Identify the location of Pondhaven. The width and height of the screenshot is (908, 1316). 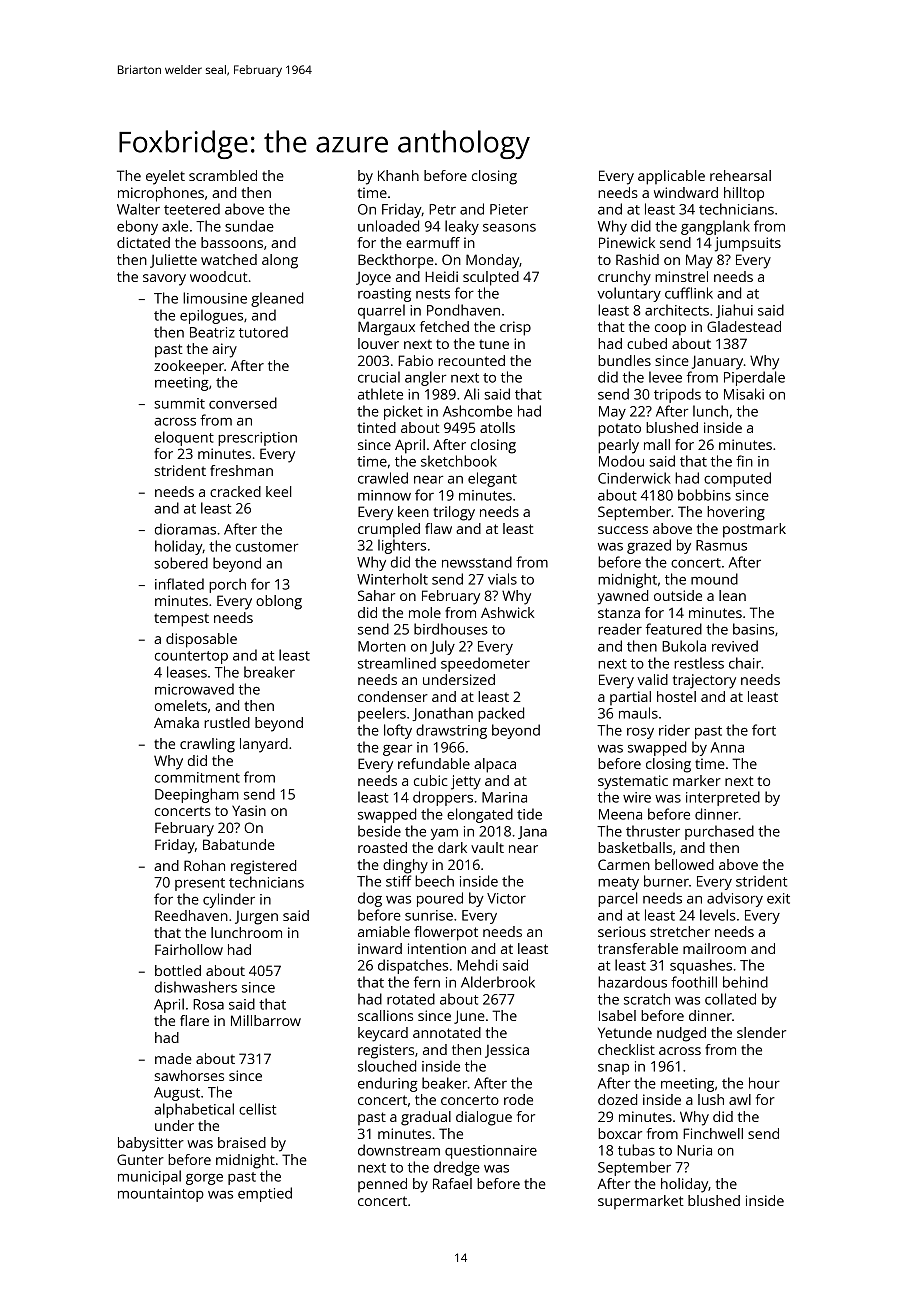
(463, 310).
